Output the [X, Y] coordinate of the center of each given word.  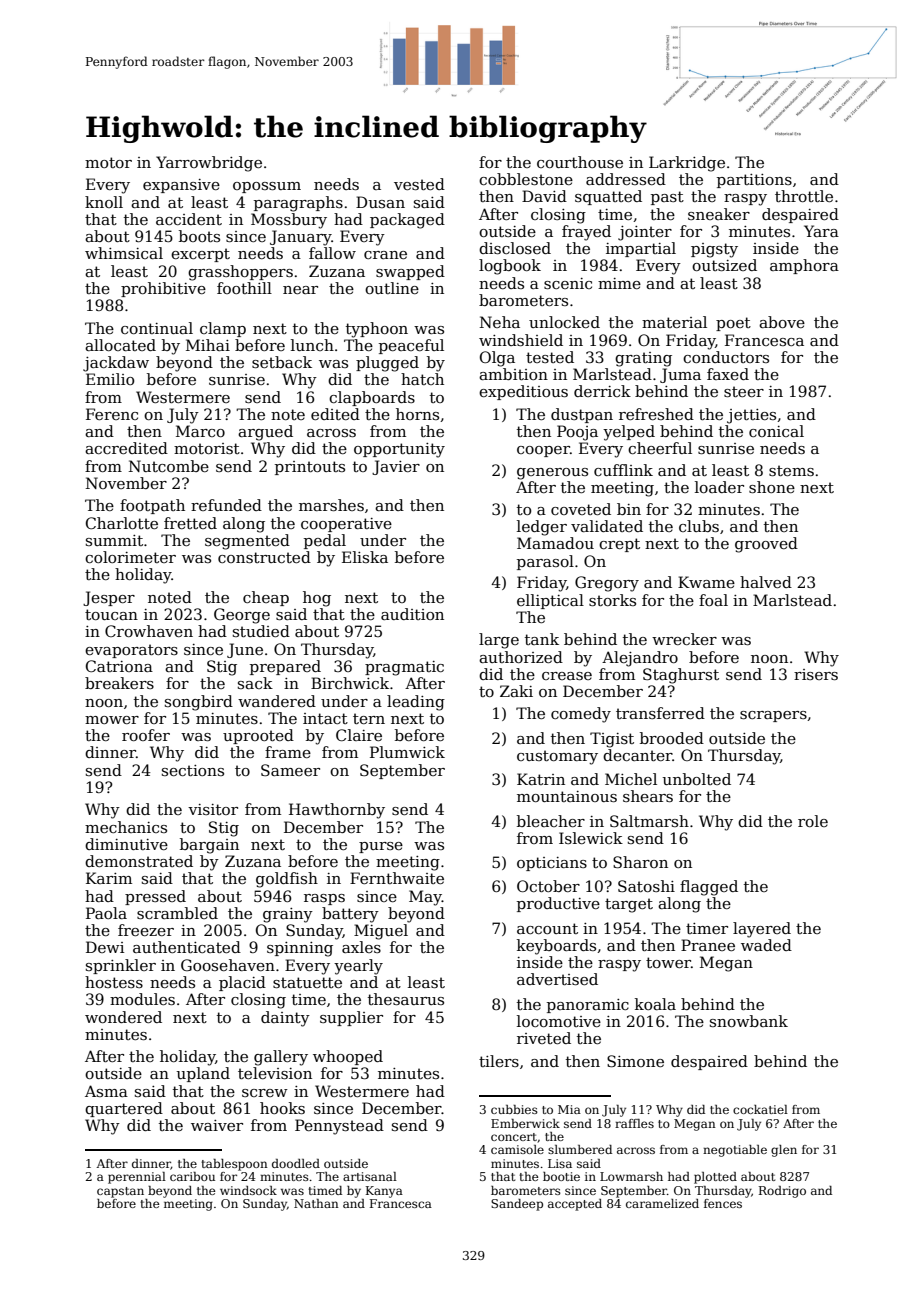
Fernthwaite [397, 878]
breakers [119, 683]
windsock [248, 1190]
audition [412, 614]
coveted [581, 509]
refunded [226, 505]
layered [762, 930]
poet [733, 324]
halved [766, 582]
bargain [209, 846]
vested [419, 184]
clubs [699, 526]
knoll [104, 202]
